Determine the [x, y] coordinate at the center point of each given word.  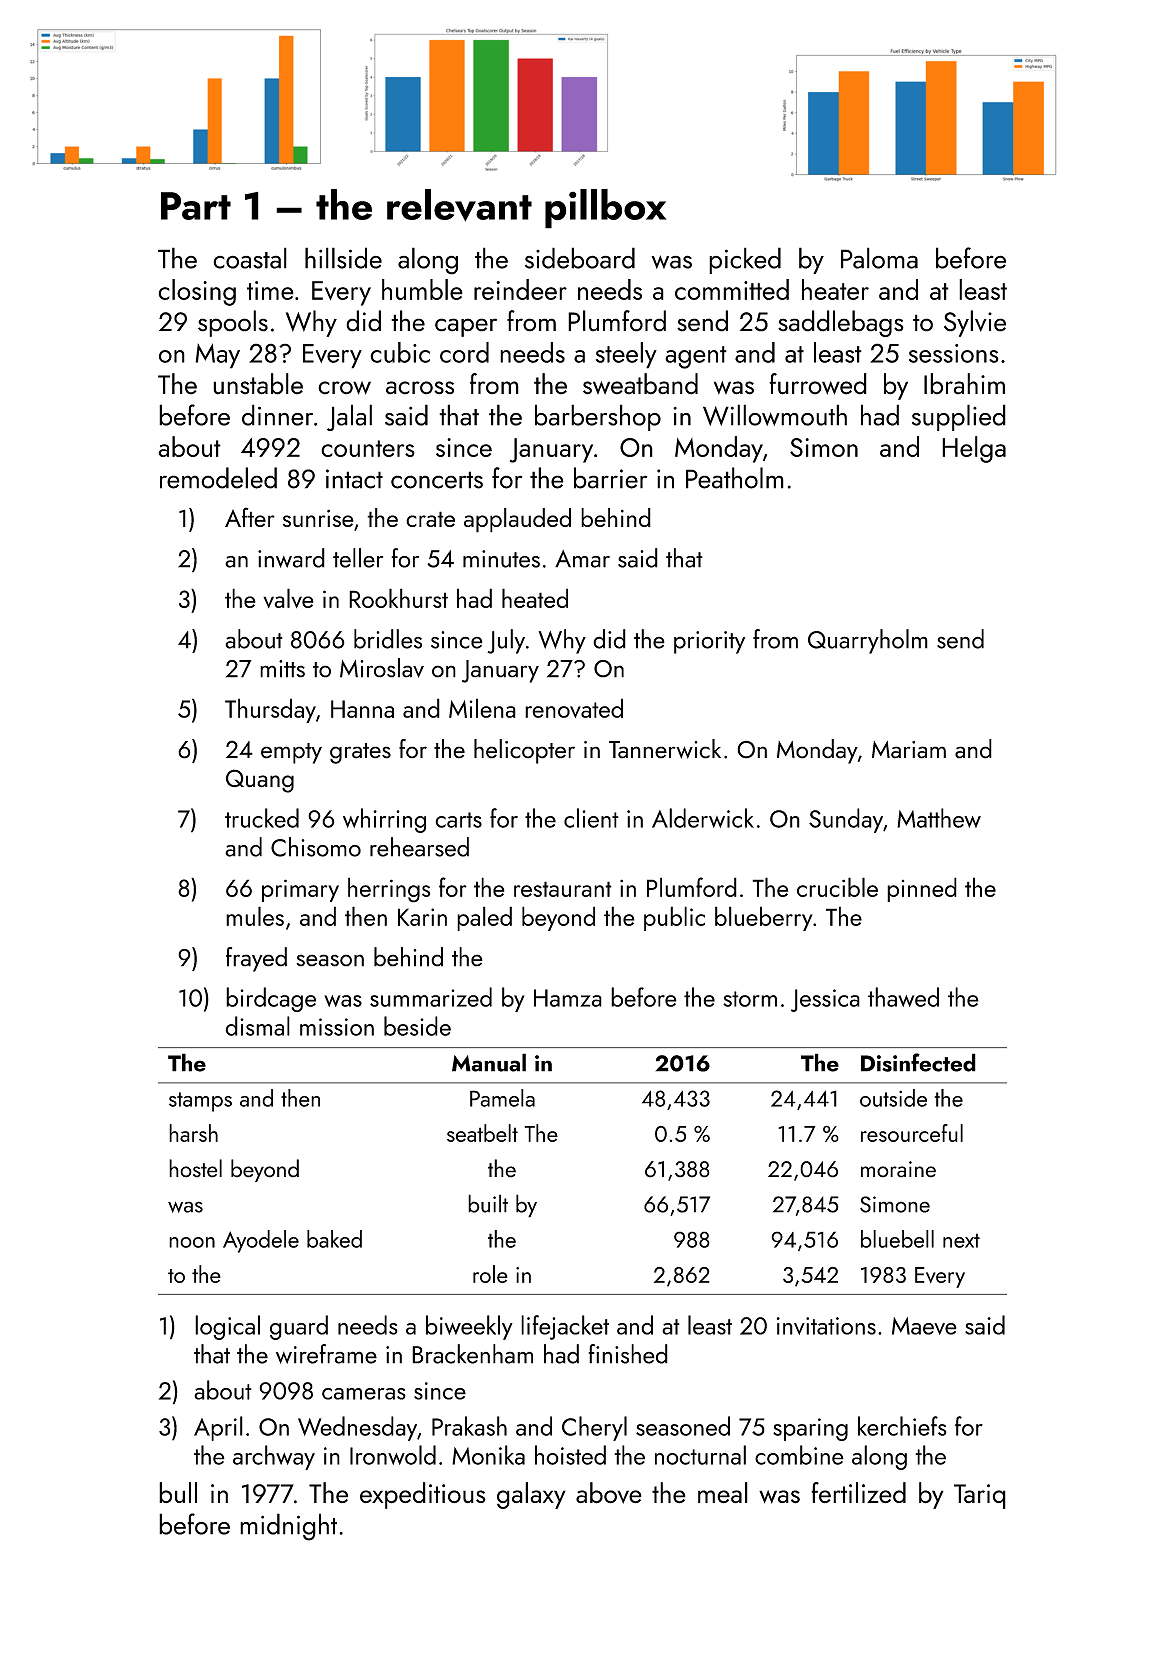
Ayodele [261, 1241]
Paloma [879, 258]
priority [709, 642]
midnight [288, 1527]
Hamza [568, 998]
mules [255, 916]
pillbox [605, 209]
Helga [974, 449]
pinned [922, 889]
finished [628, 1354]
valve [288, 598]
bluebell [897, 1239]
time [270, 290]
